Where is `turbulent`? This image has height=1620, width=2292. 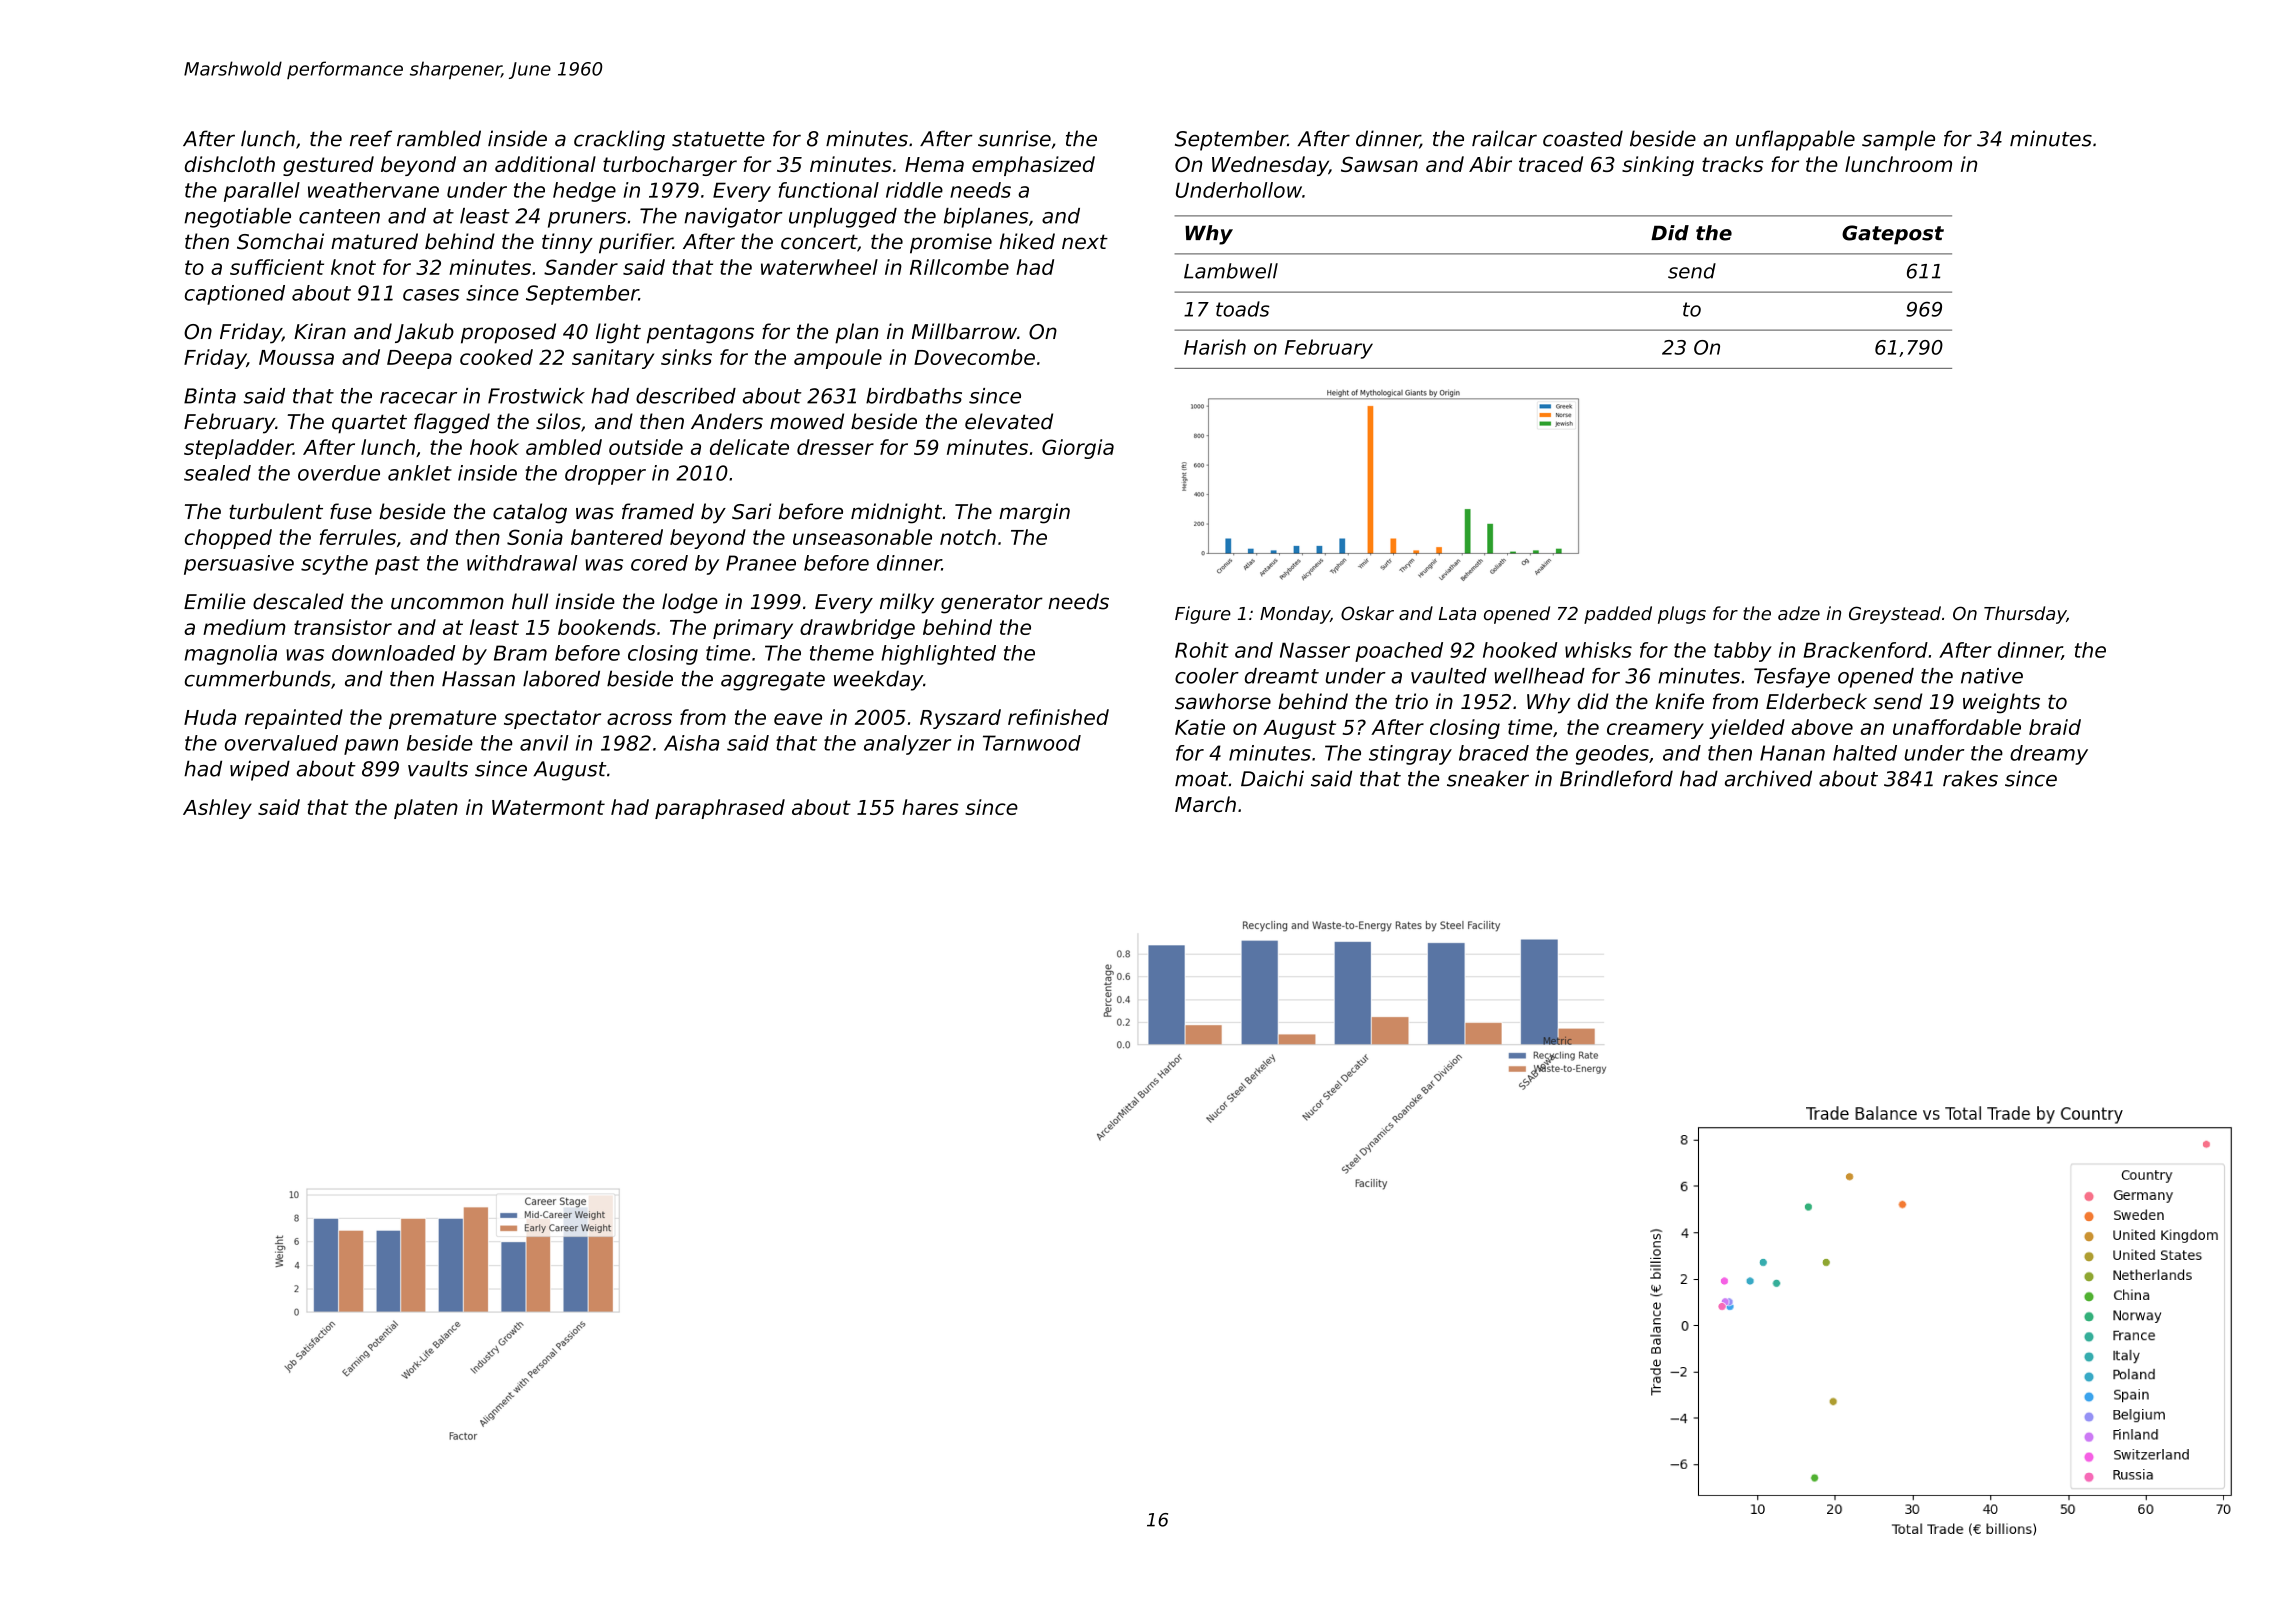
turbulent is located at coordinates (276, 511).
